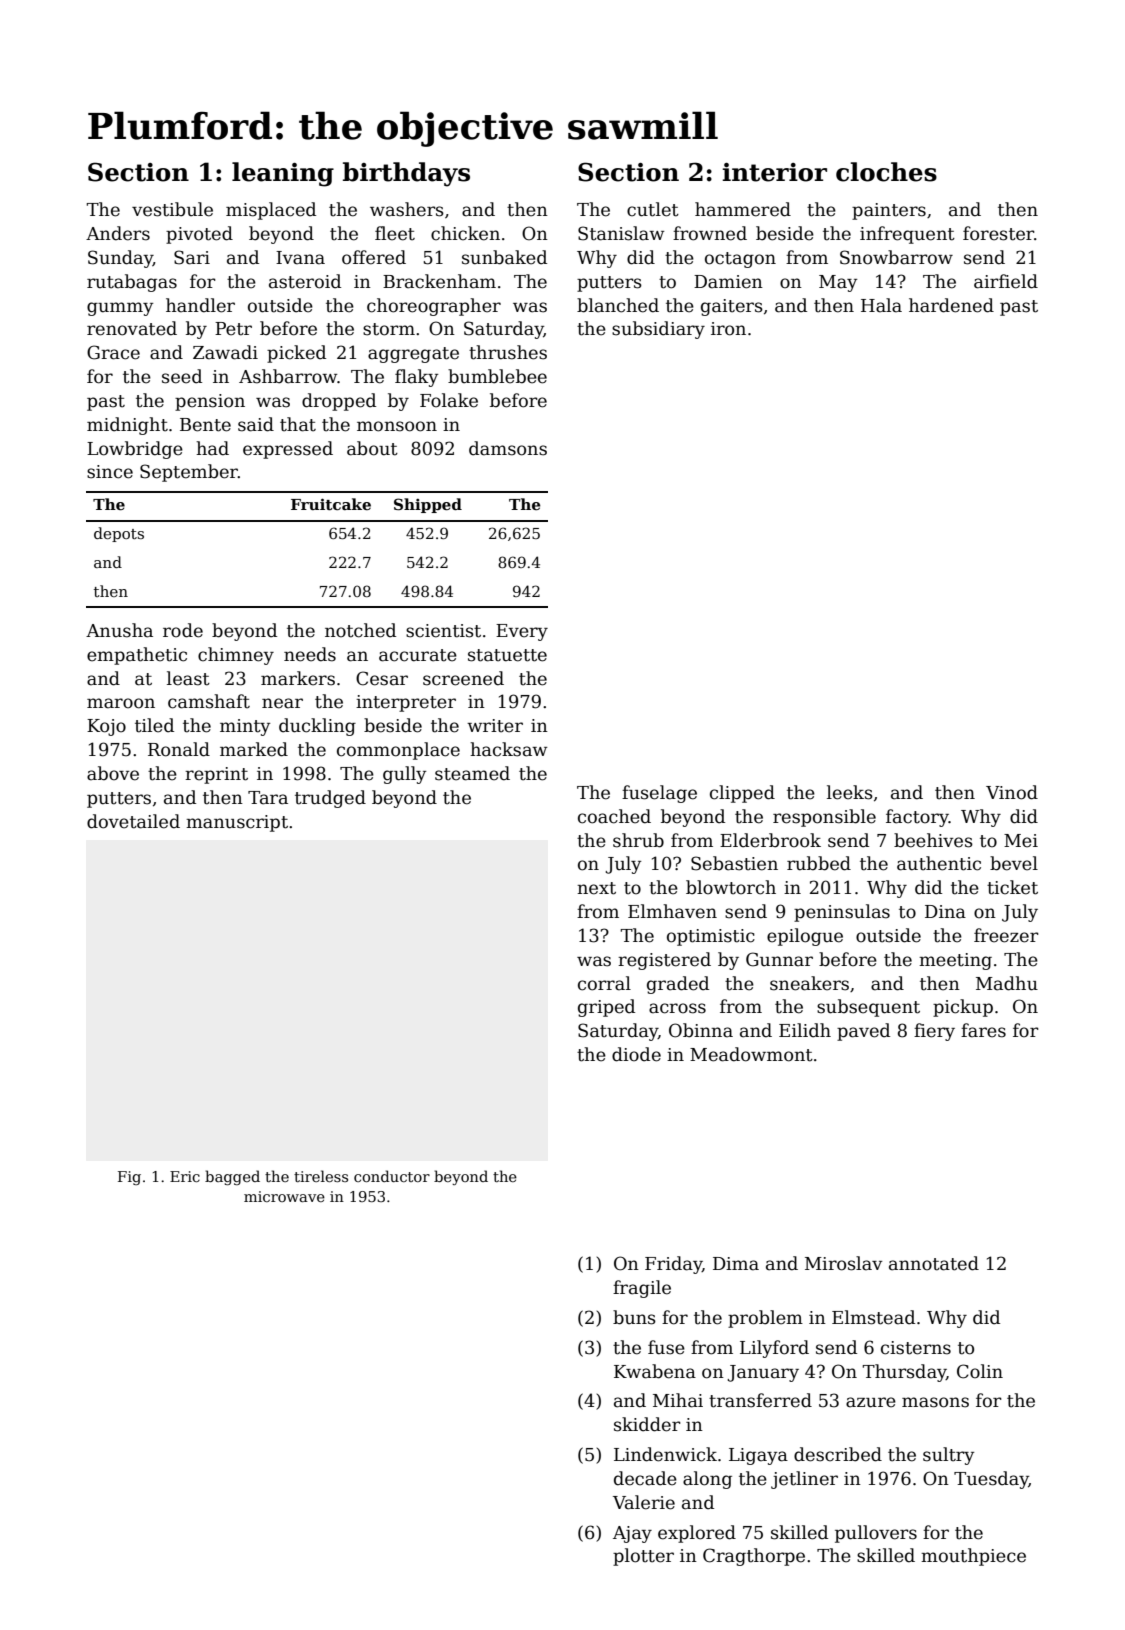 This image has width=1125, height=1630. What do you see at coordinates (439, 281) in the image?
I see `Brackenham` at bounding box center [439, 281].
